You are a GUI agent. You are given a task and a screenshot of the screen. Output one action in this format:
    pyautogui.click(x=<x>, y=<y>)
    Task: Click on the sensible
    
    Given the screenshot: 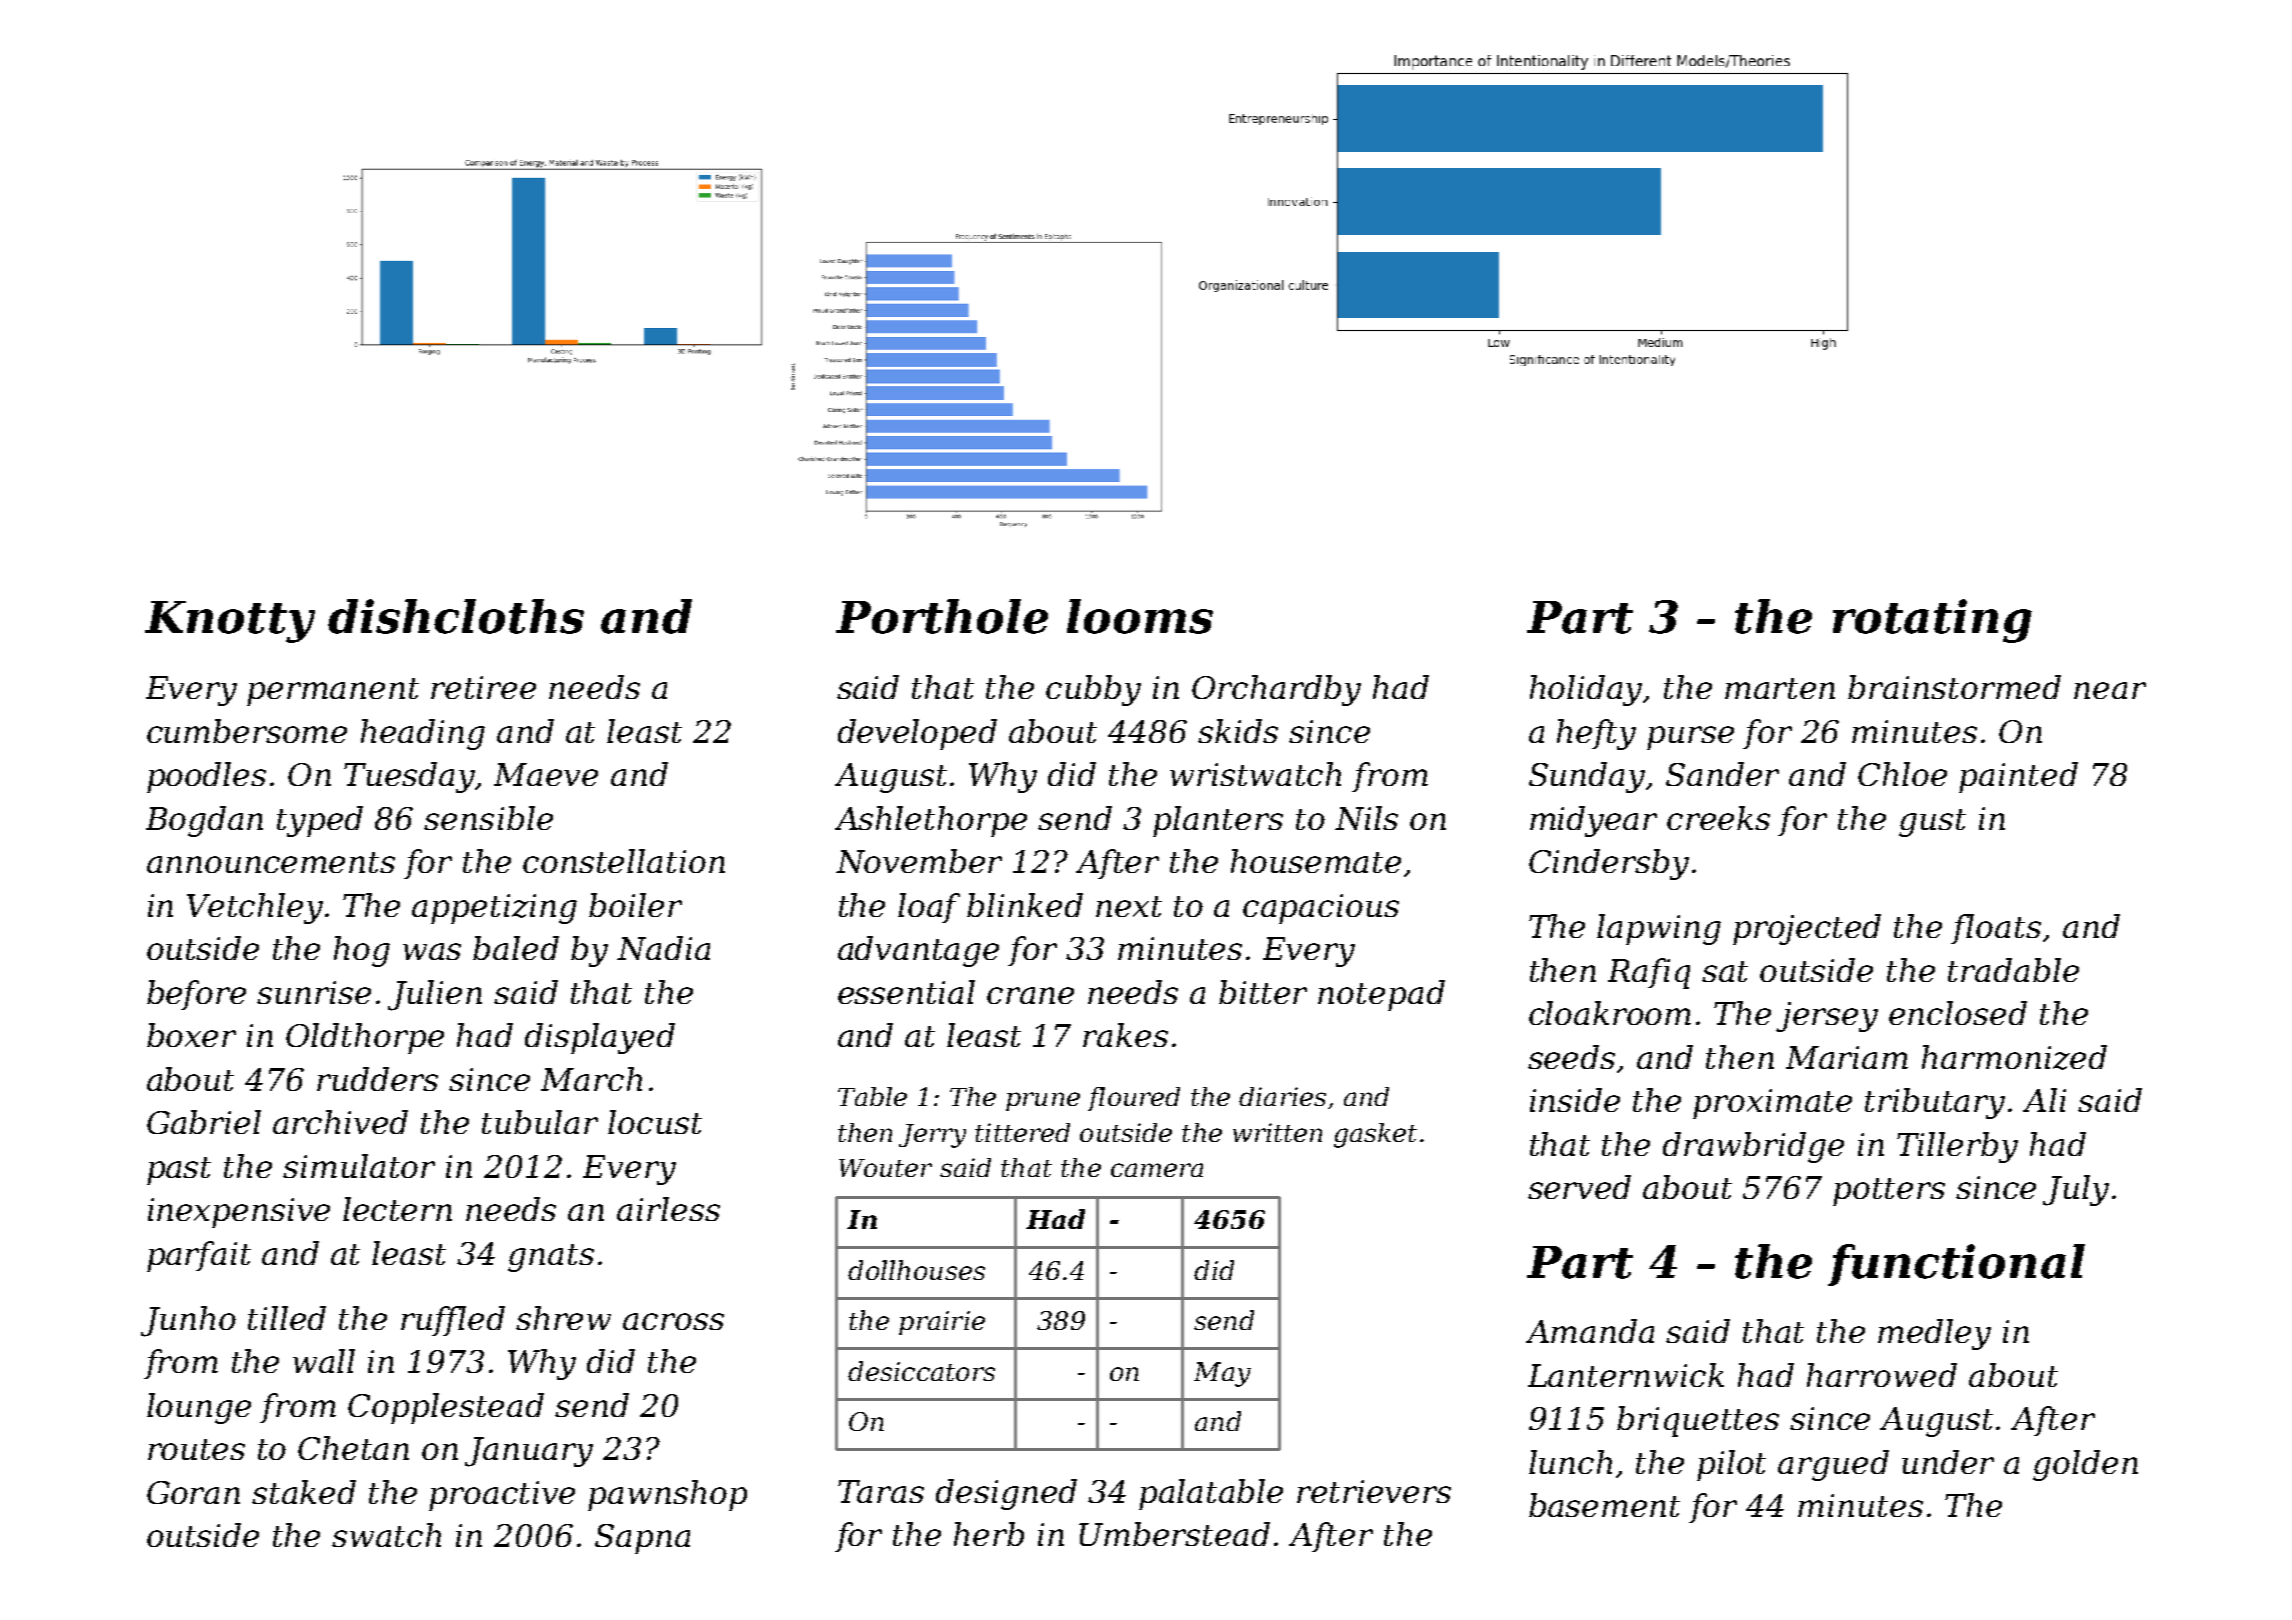 What is the action you would take?
    pyautogui.click(x=488, y=818)
